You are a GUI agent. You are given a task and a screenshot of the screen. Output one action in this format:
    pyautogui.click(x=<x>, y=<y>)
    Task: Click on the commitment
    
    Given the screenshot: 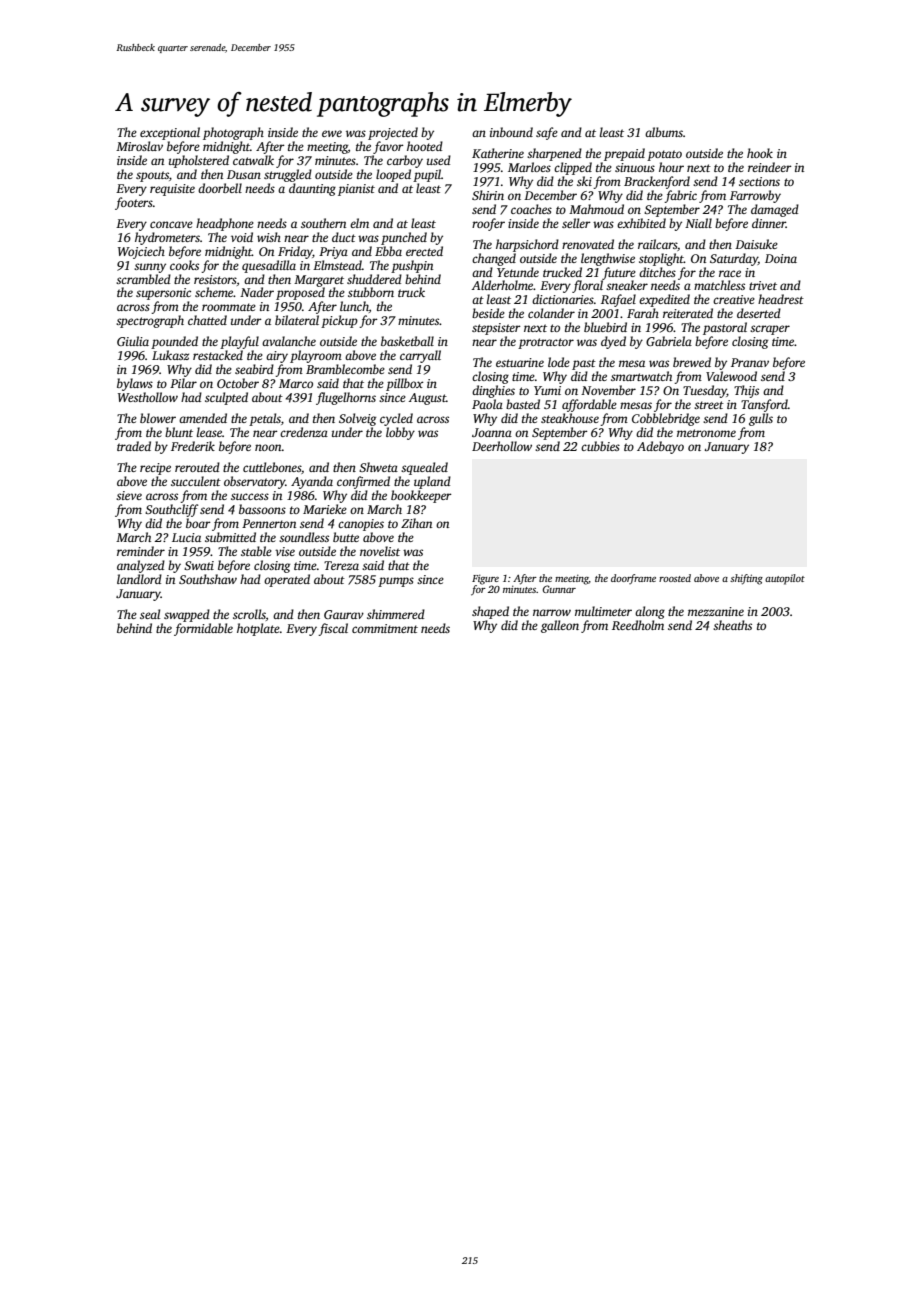 What is the action you would take?
    pyautogui.click(x=385, y=628)
